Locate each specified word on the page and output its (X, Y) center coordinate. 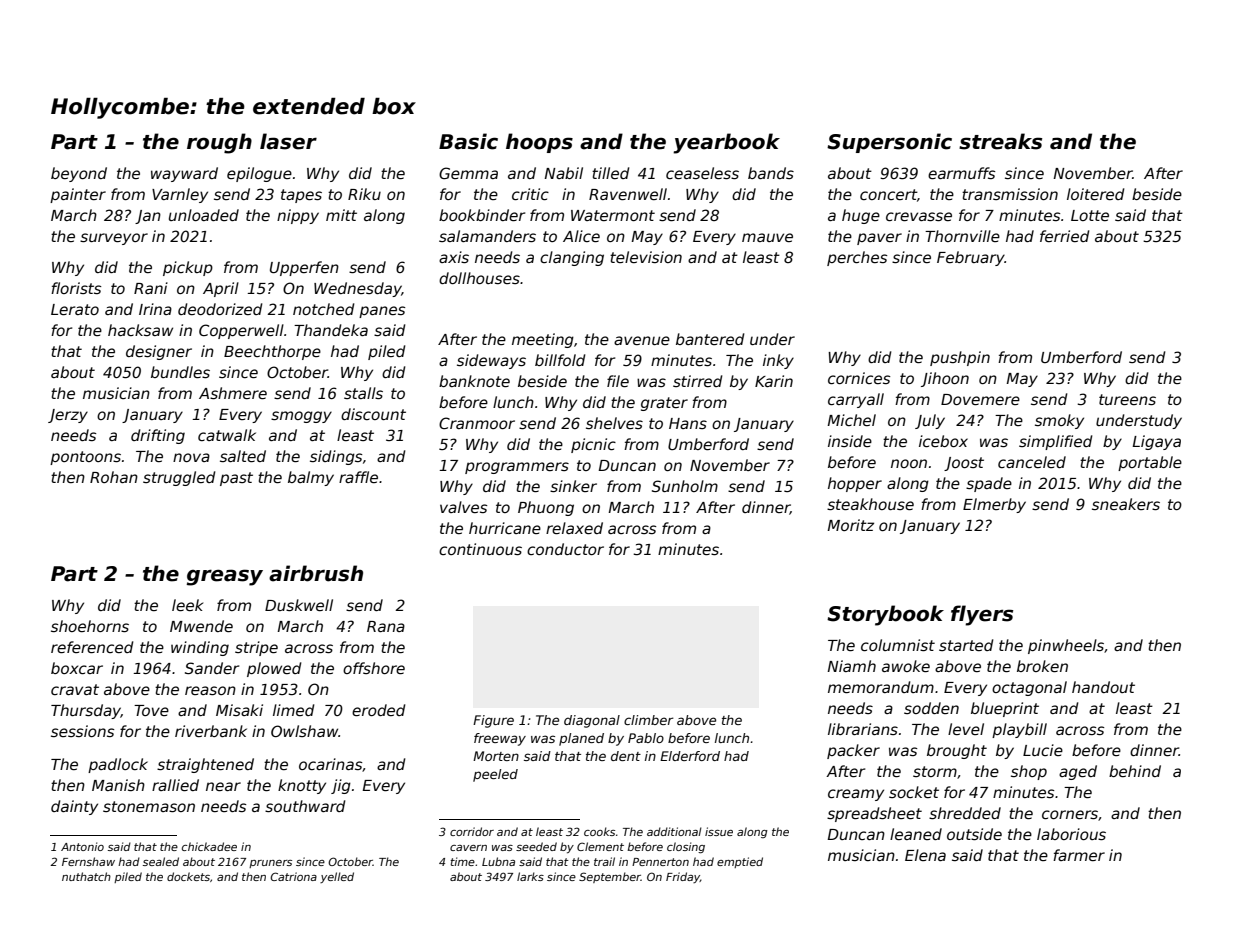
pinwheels (1066, 646)
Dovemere (980, 399)
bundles (180, 372)
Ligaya (1156, 442)
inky (778, 361)
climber (649, 720)
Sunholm (685, 486)
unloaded (204, 215)
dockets (188, 876)
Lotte (1090, 215)
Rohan (114, 477)
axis (454, 257)
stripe (256, 648)
